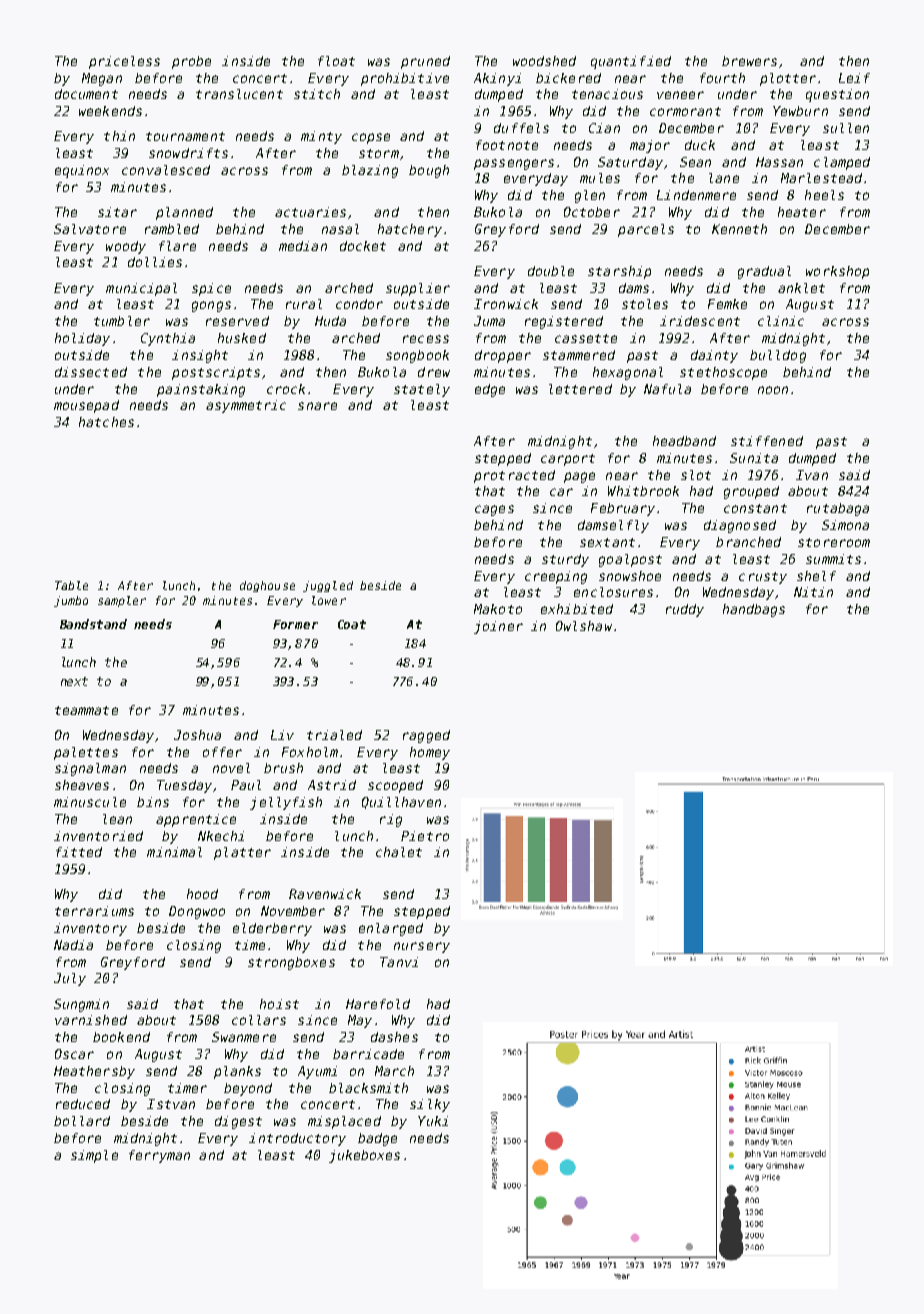 The image size is (924, 1314). What do you see at coordinates (507, 145) in the screenshot?
I see `footnote` at bounding box center [507, 145].
